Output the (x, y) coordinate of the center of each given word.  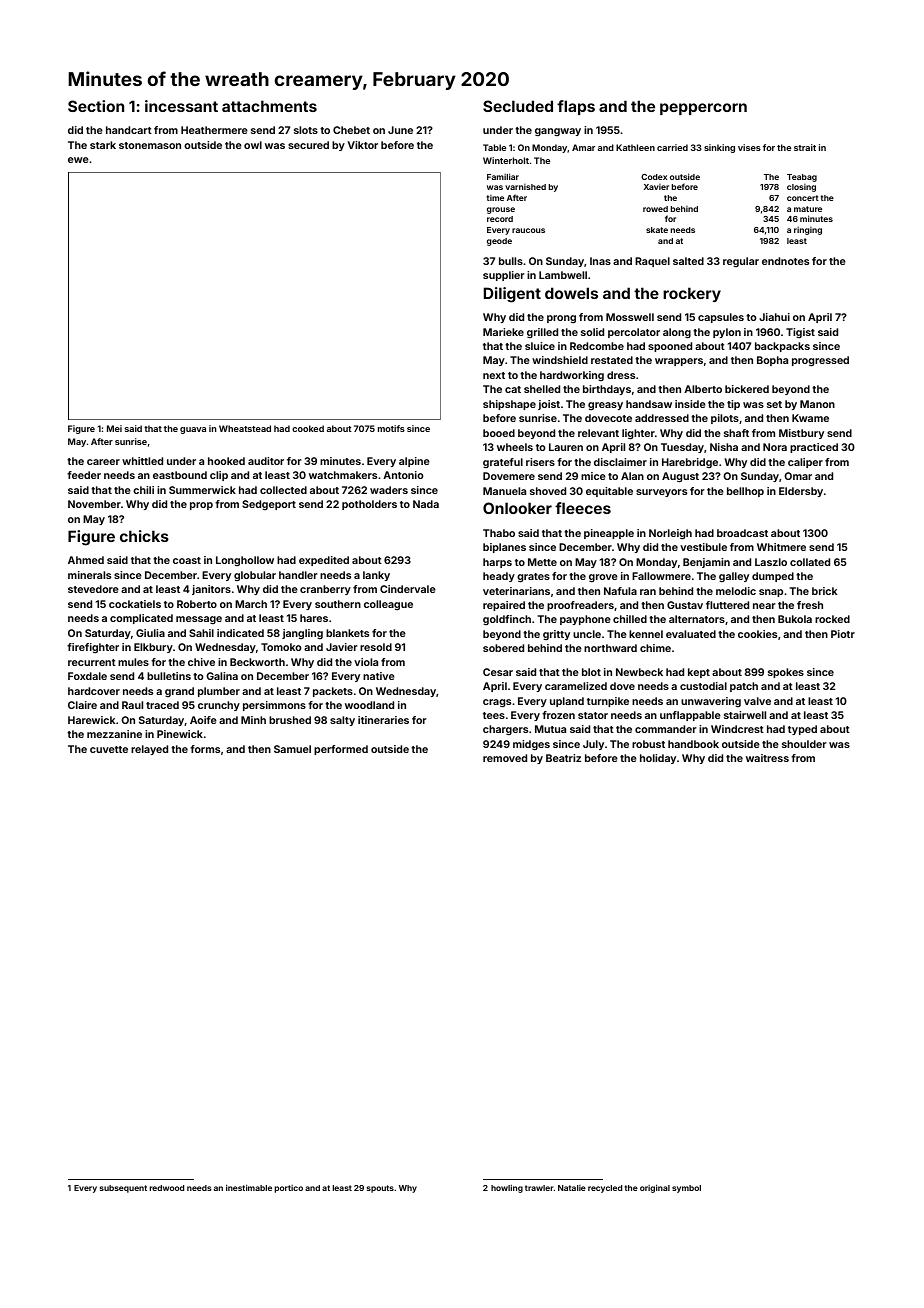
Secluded (518, 106)
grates (533, 578)
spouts (380, 1189)
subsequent (123, 1189)
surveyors (661, 493)
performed (341, 750)
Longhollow (245, 561)
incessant (181, 106)
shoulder (804, 744)
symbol (686, 1189)
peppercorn (703, 109)
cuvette (109, 749)
